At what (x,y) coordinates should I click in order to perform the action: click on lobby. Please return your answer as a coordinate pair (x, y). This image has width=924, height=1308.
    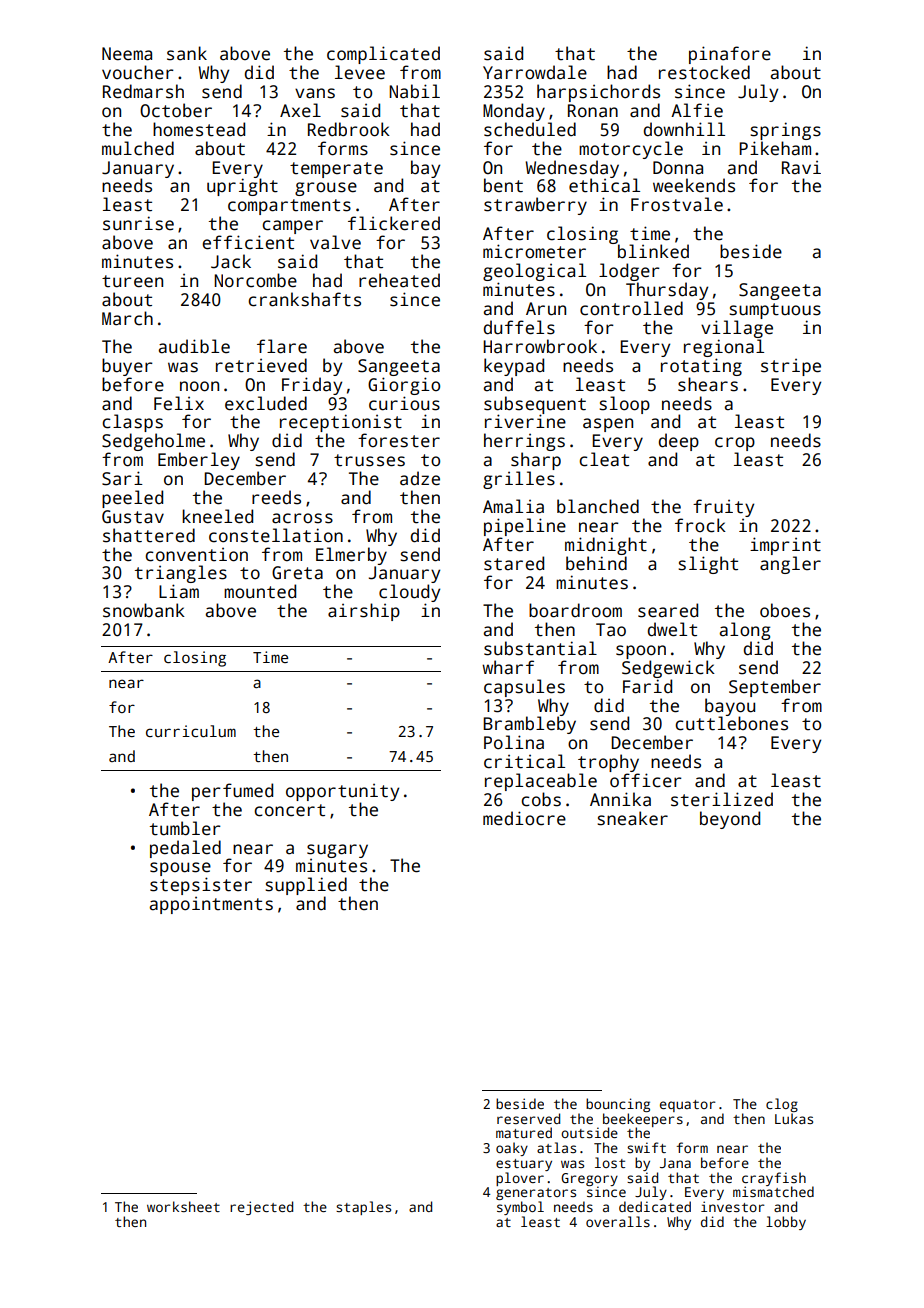
    Looking at the image, I should click on (786, 1223).
